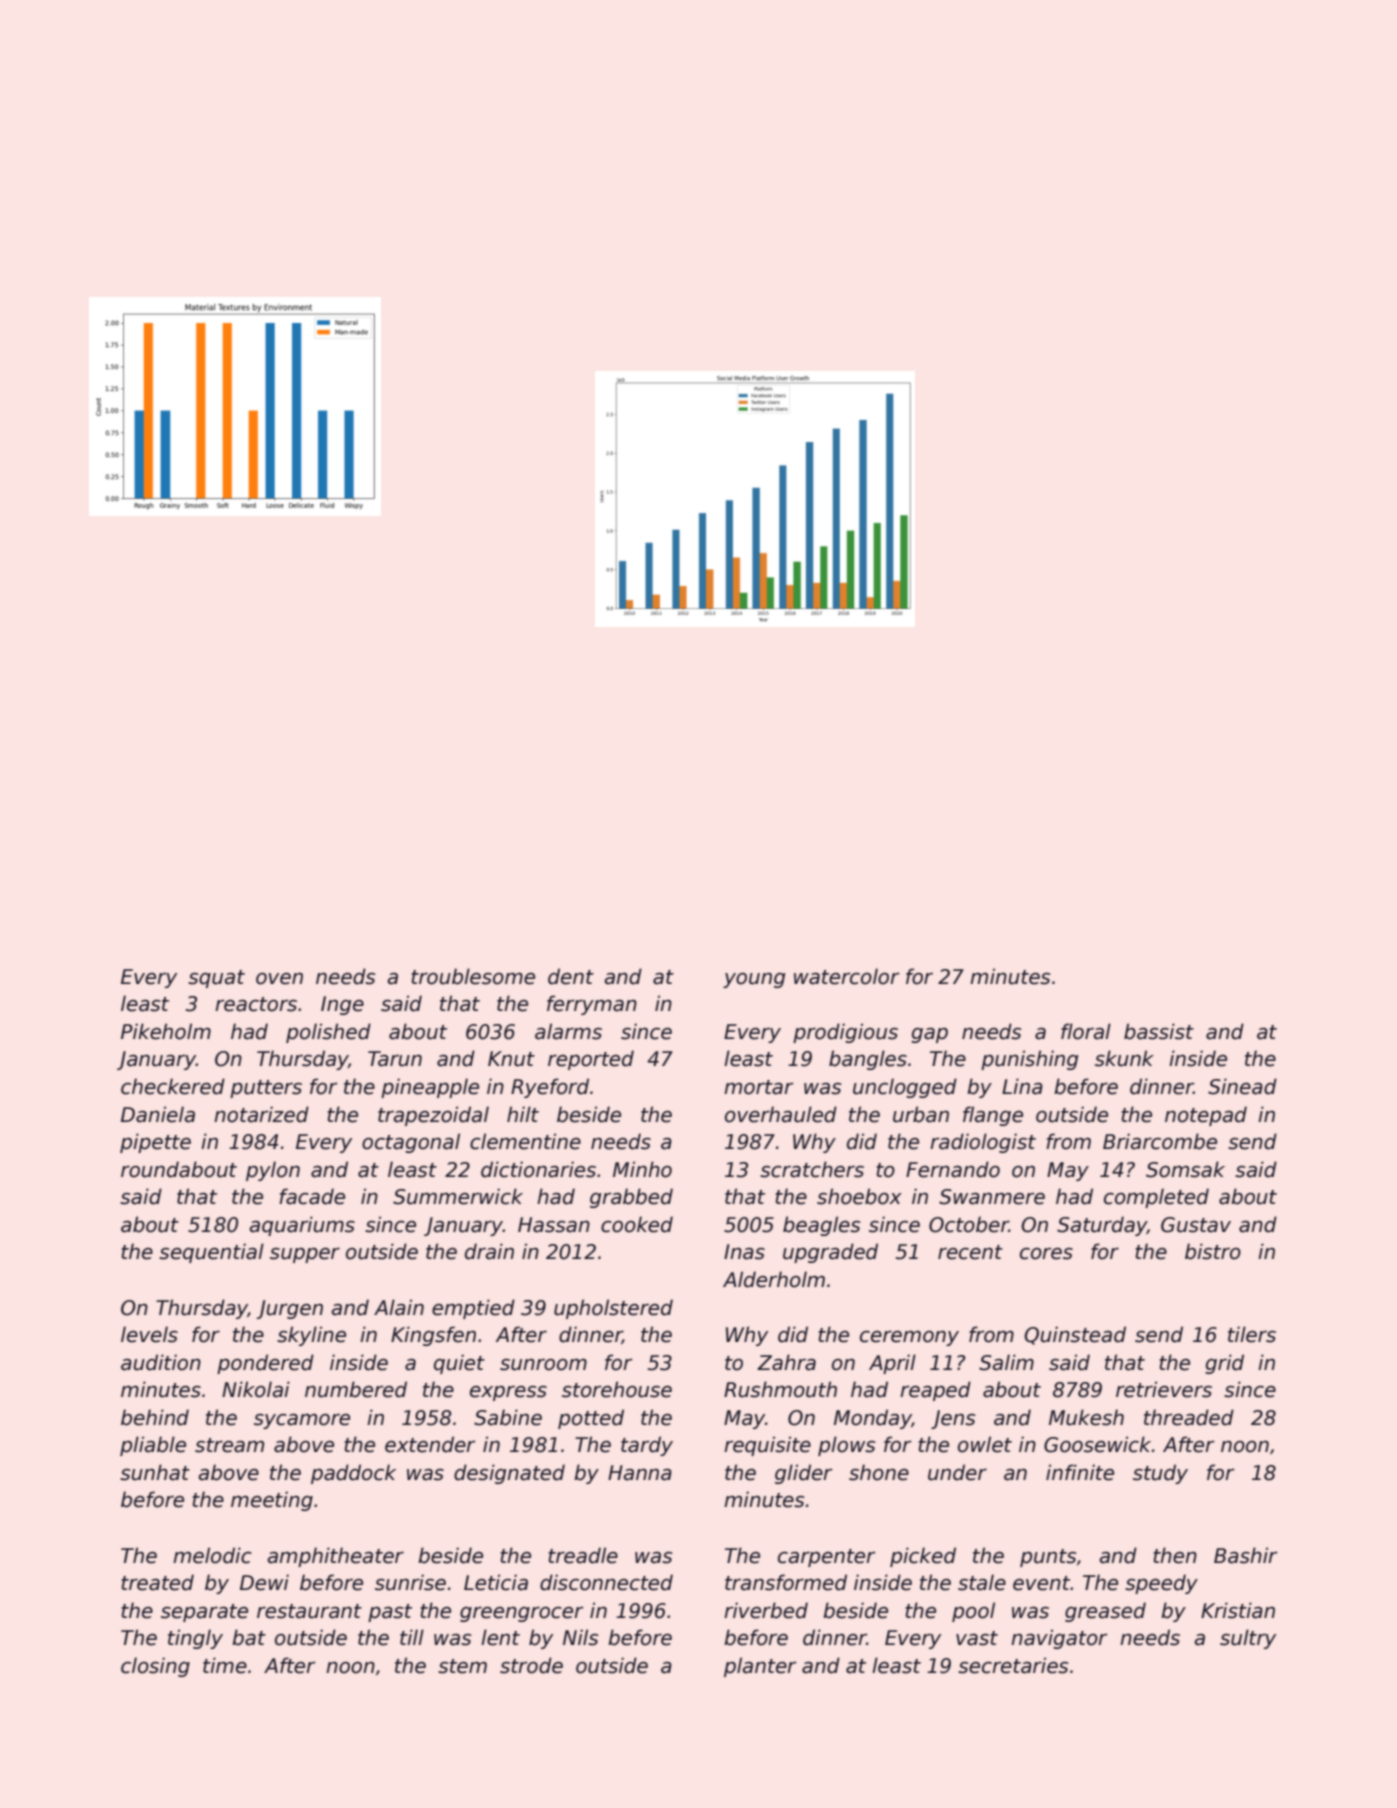 This document has height=1808, width=1397. What do you see at coordinates (302, 1421) in the document?
I see `sycamore` at bounding box center [302, 1421].
